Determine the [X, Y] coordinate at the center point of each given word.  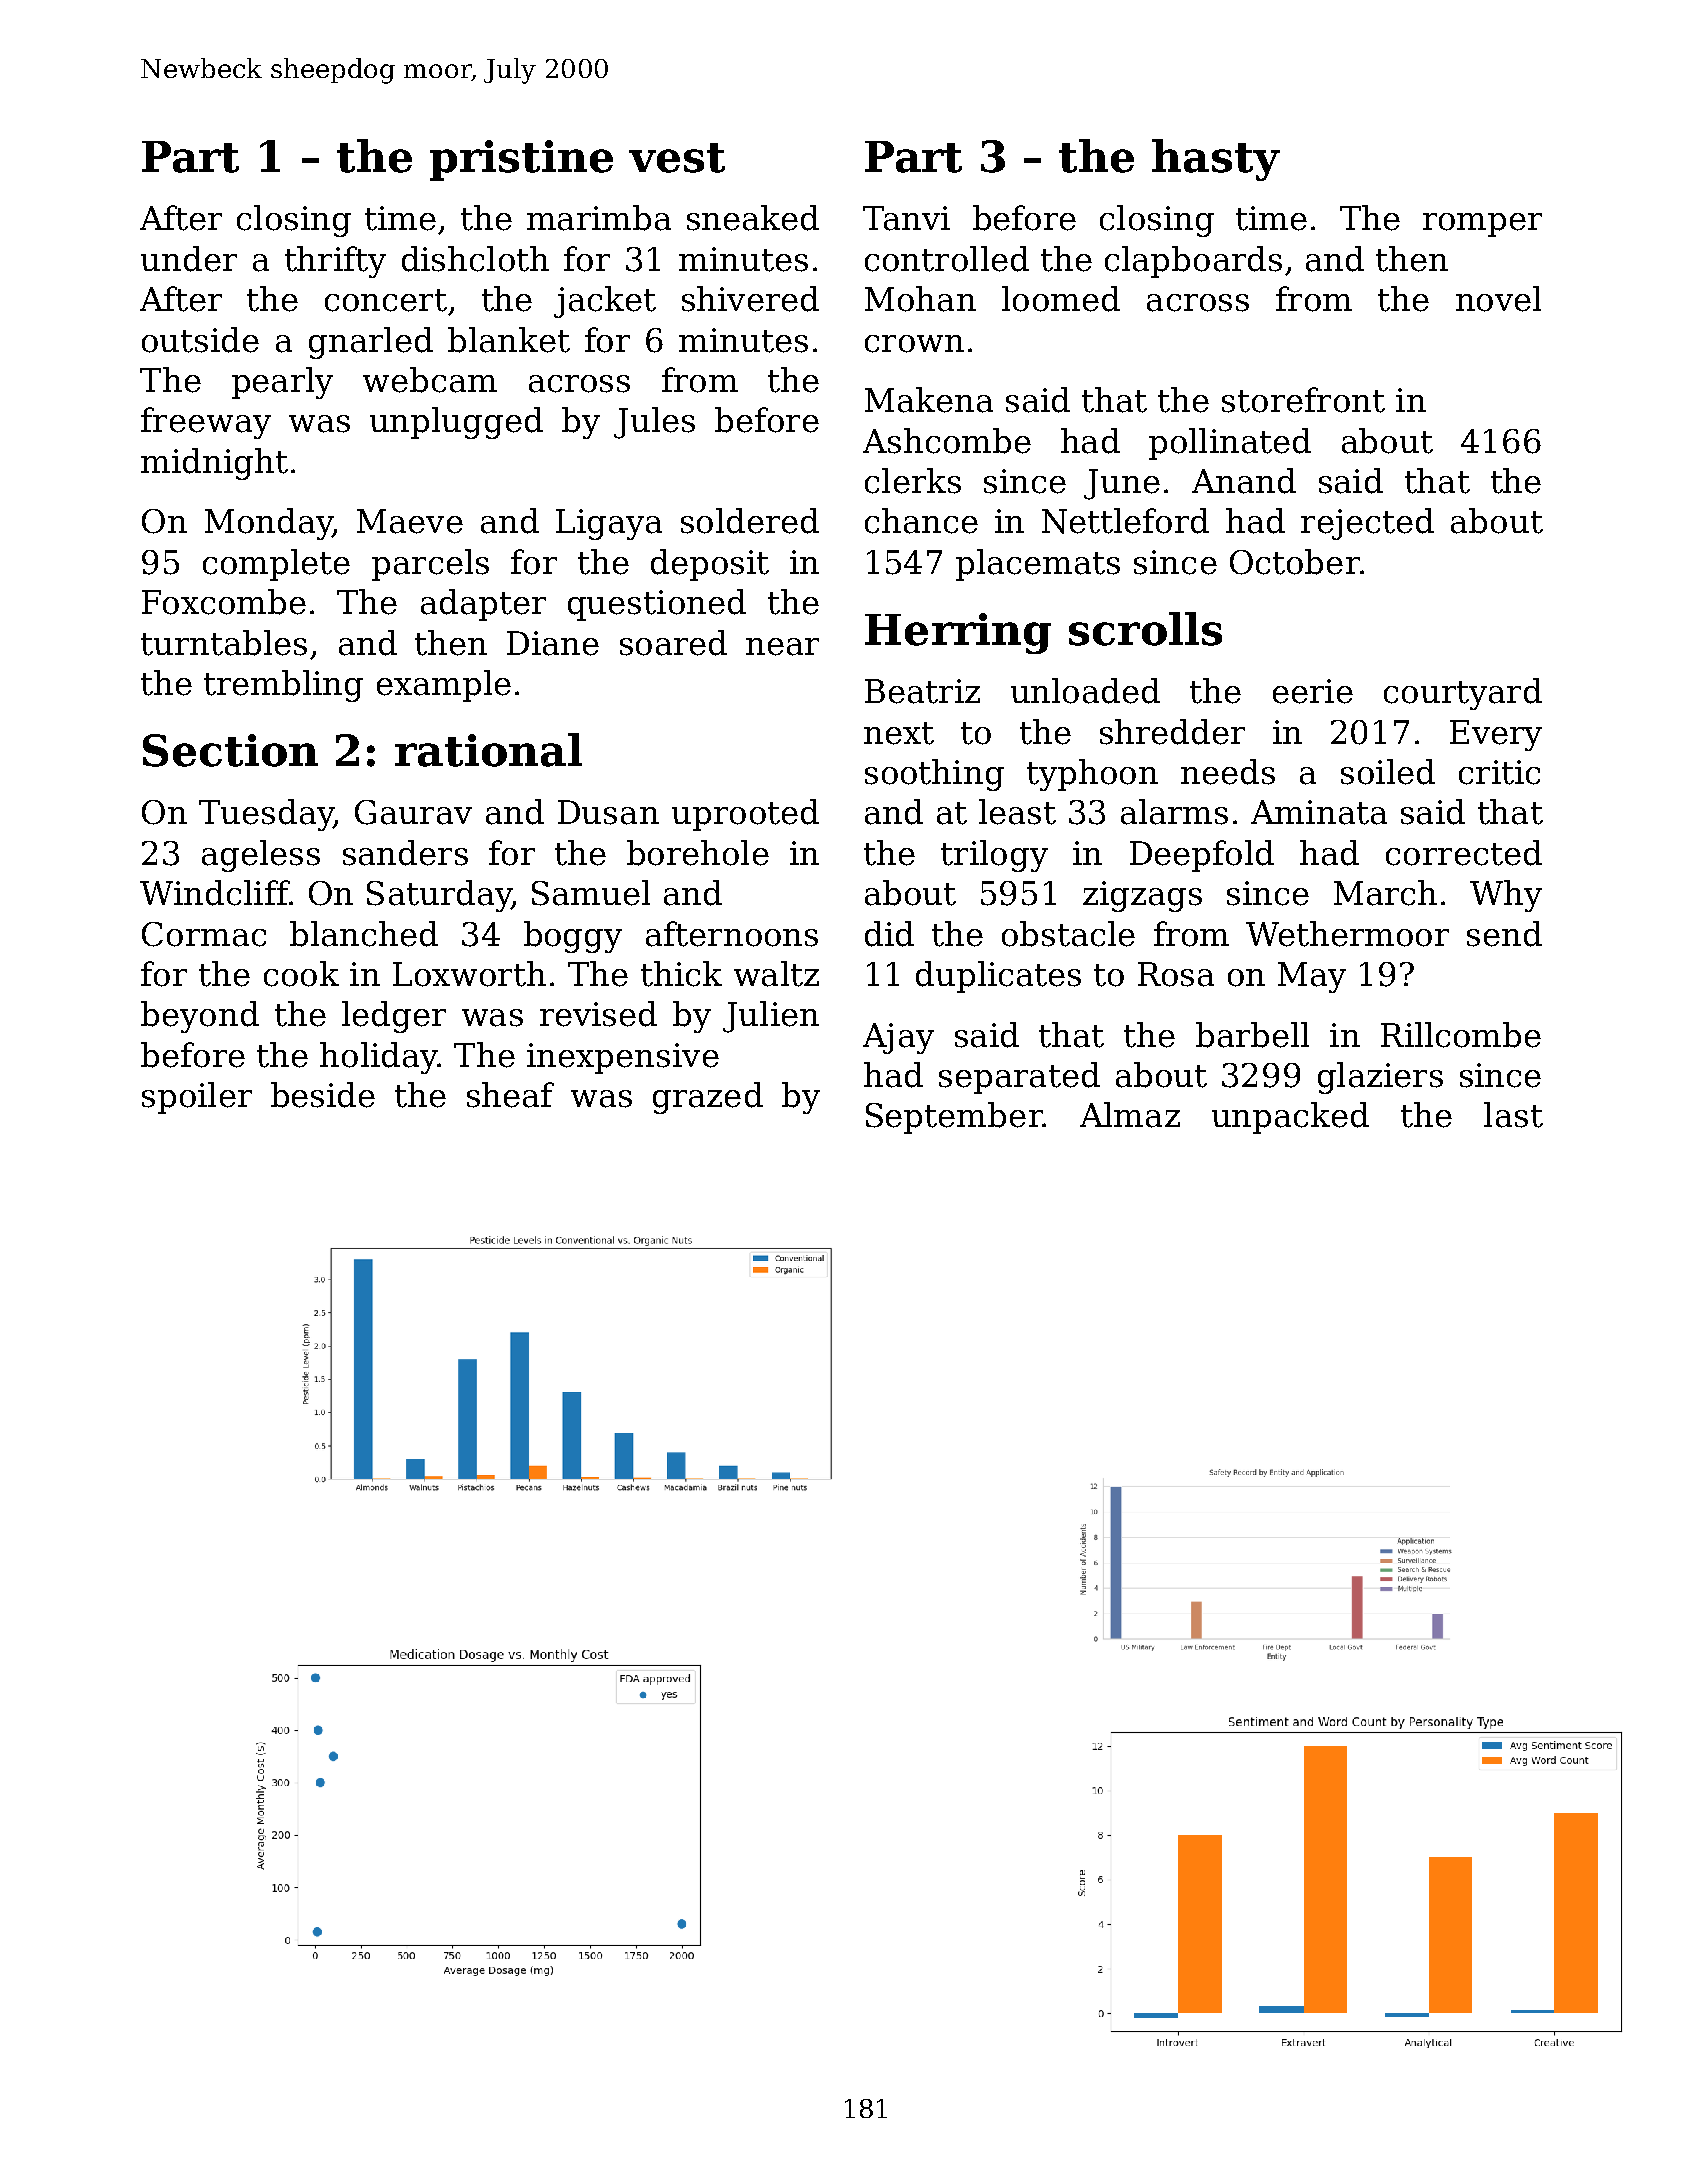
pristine [521, 160]
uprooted [745, 815]
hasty [1216, 160]
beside [323, 1095]
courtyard [1463, 694]
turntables [224, 643]
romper [1482, 225]
